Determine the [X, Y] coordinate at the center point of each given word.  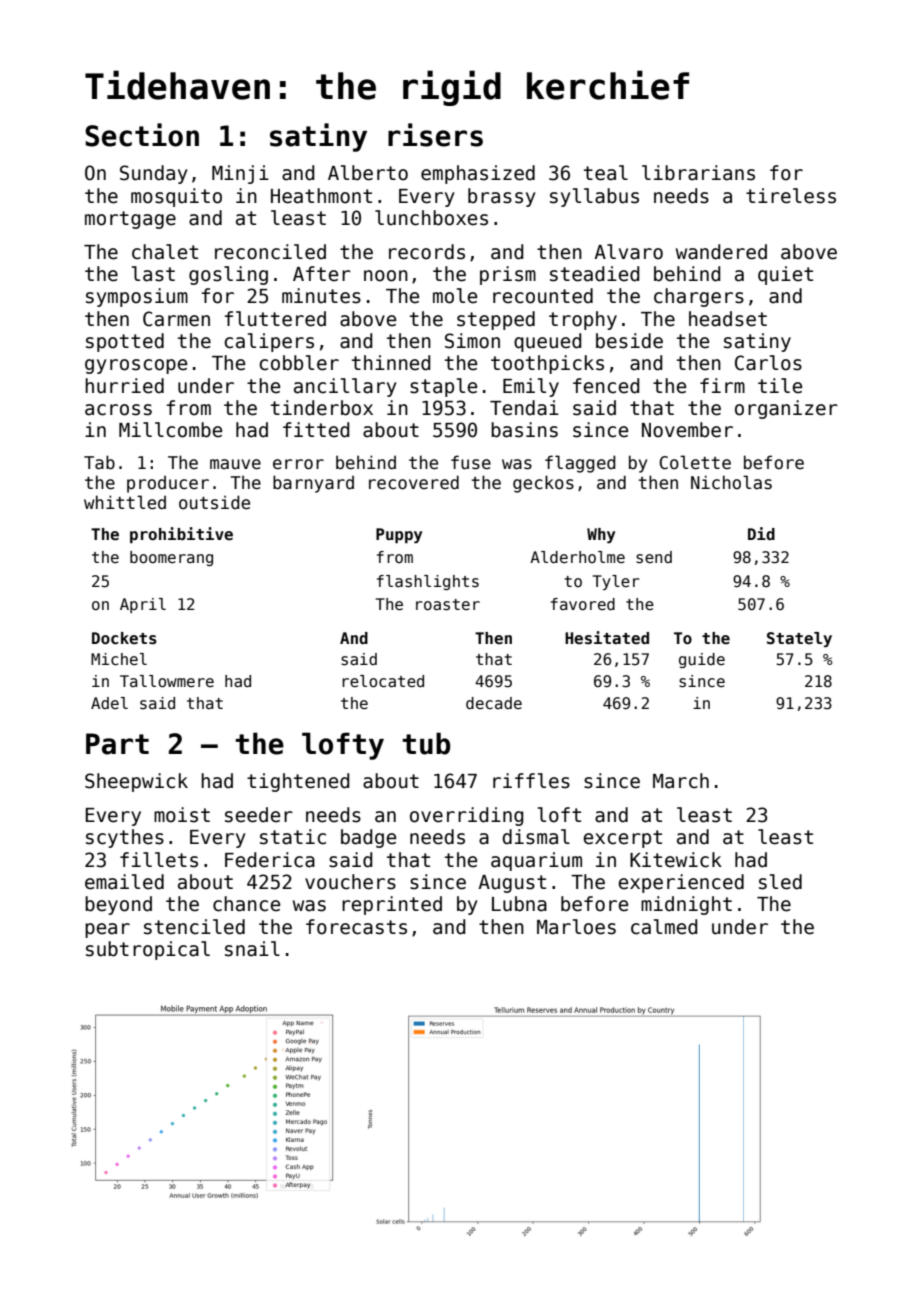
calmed [664, 927]
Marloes [576, 927]
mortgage [130, 220]
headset [728, 319]
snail [252, 949]
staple [443, 387]
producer [168, 484]
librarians [698, 173]
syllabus [594, 197]
